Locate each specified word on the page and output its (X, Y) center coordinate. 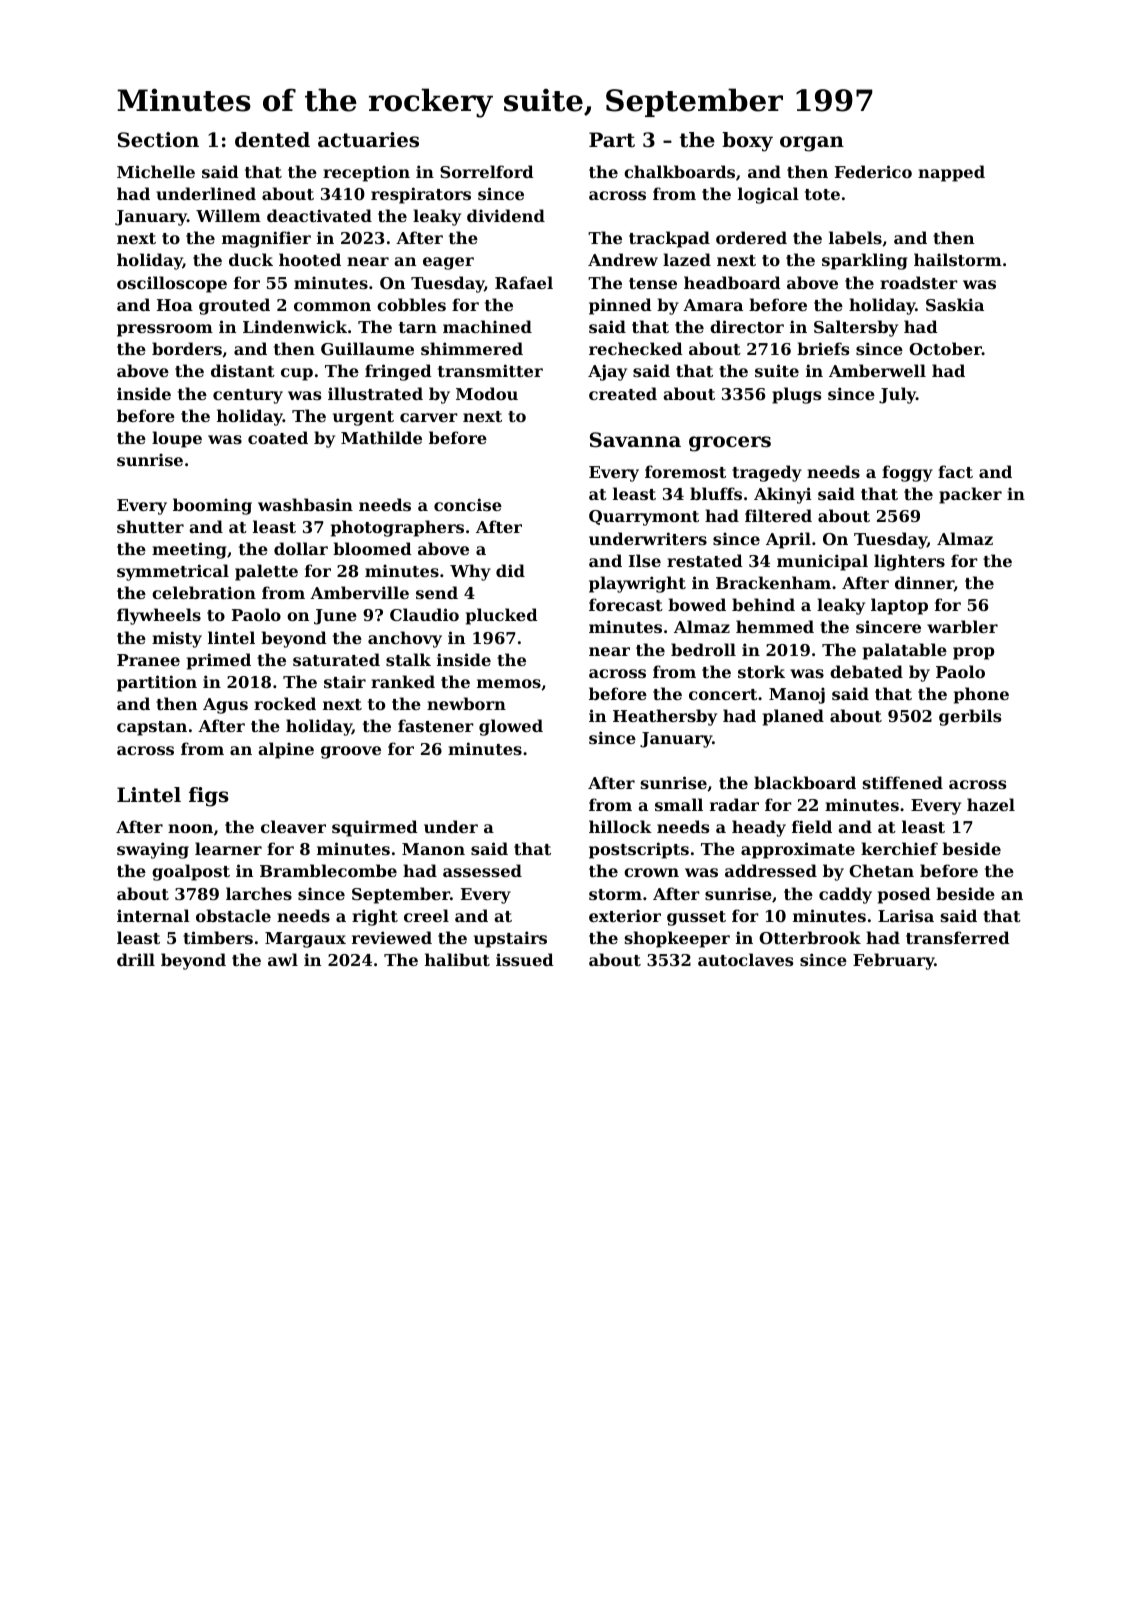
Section (158, 140)
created (623, 393)
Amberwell (877, 370)
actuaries (368, 140)
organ (812, 144)
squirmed (375, 828)
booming (212, 506)
